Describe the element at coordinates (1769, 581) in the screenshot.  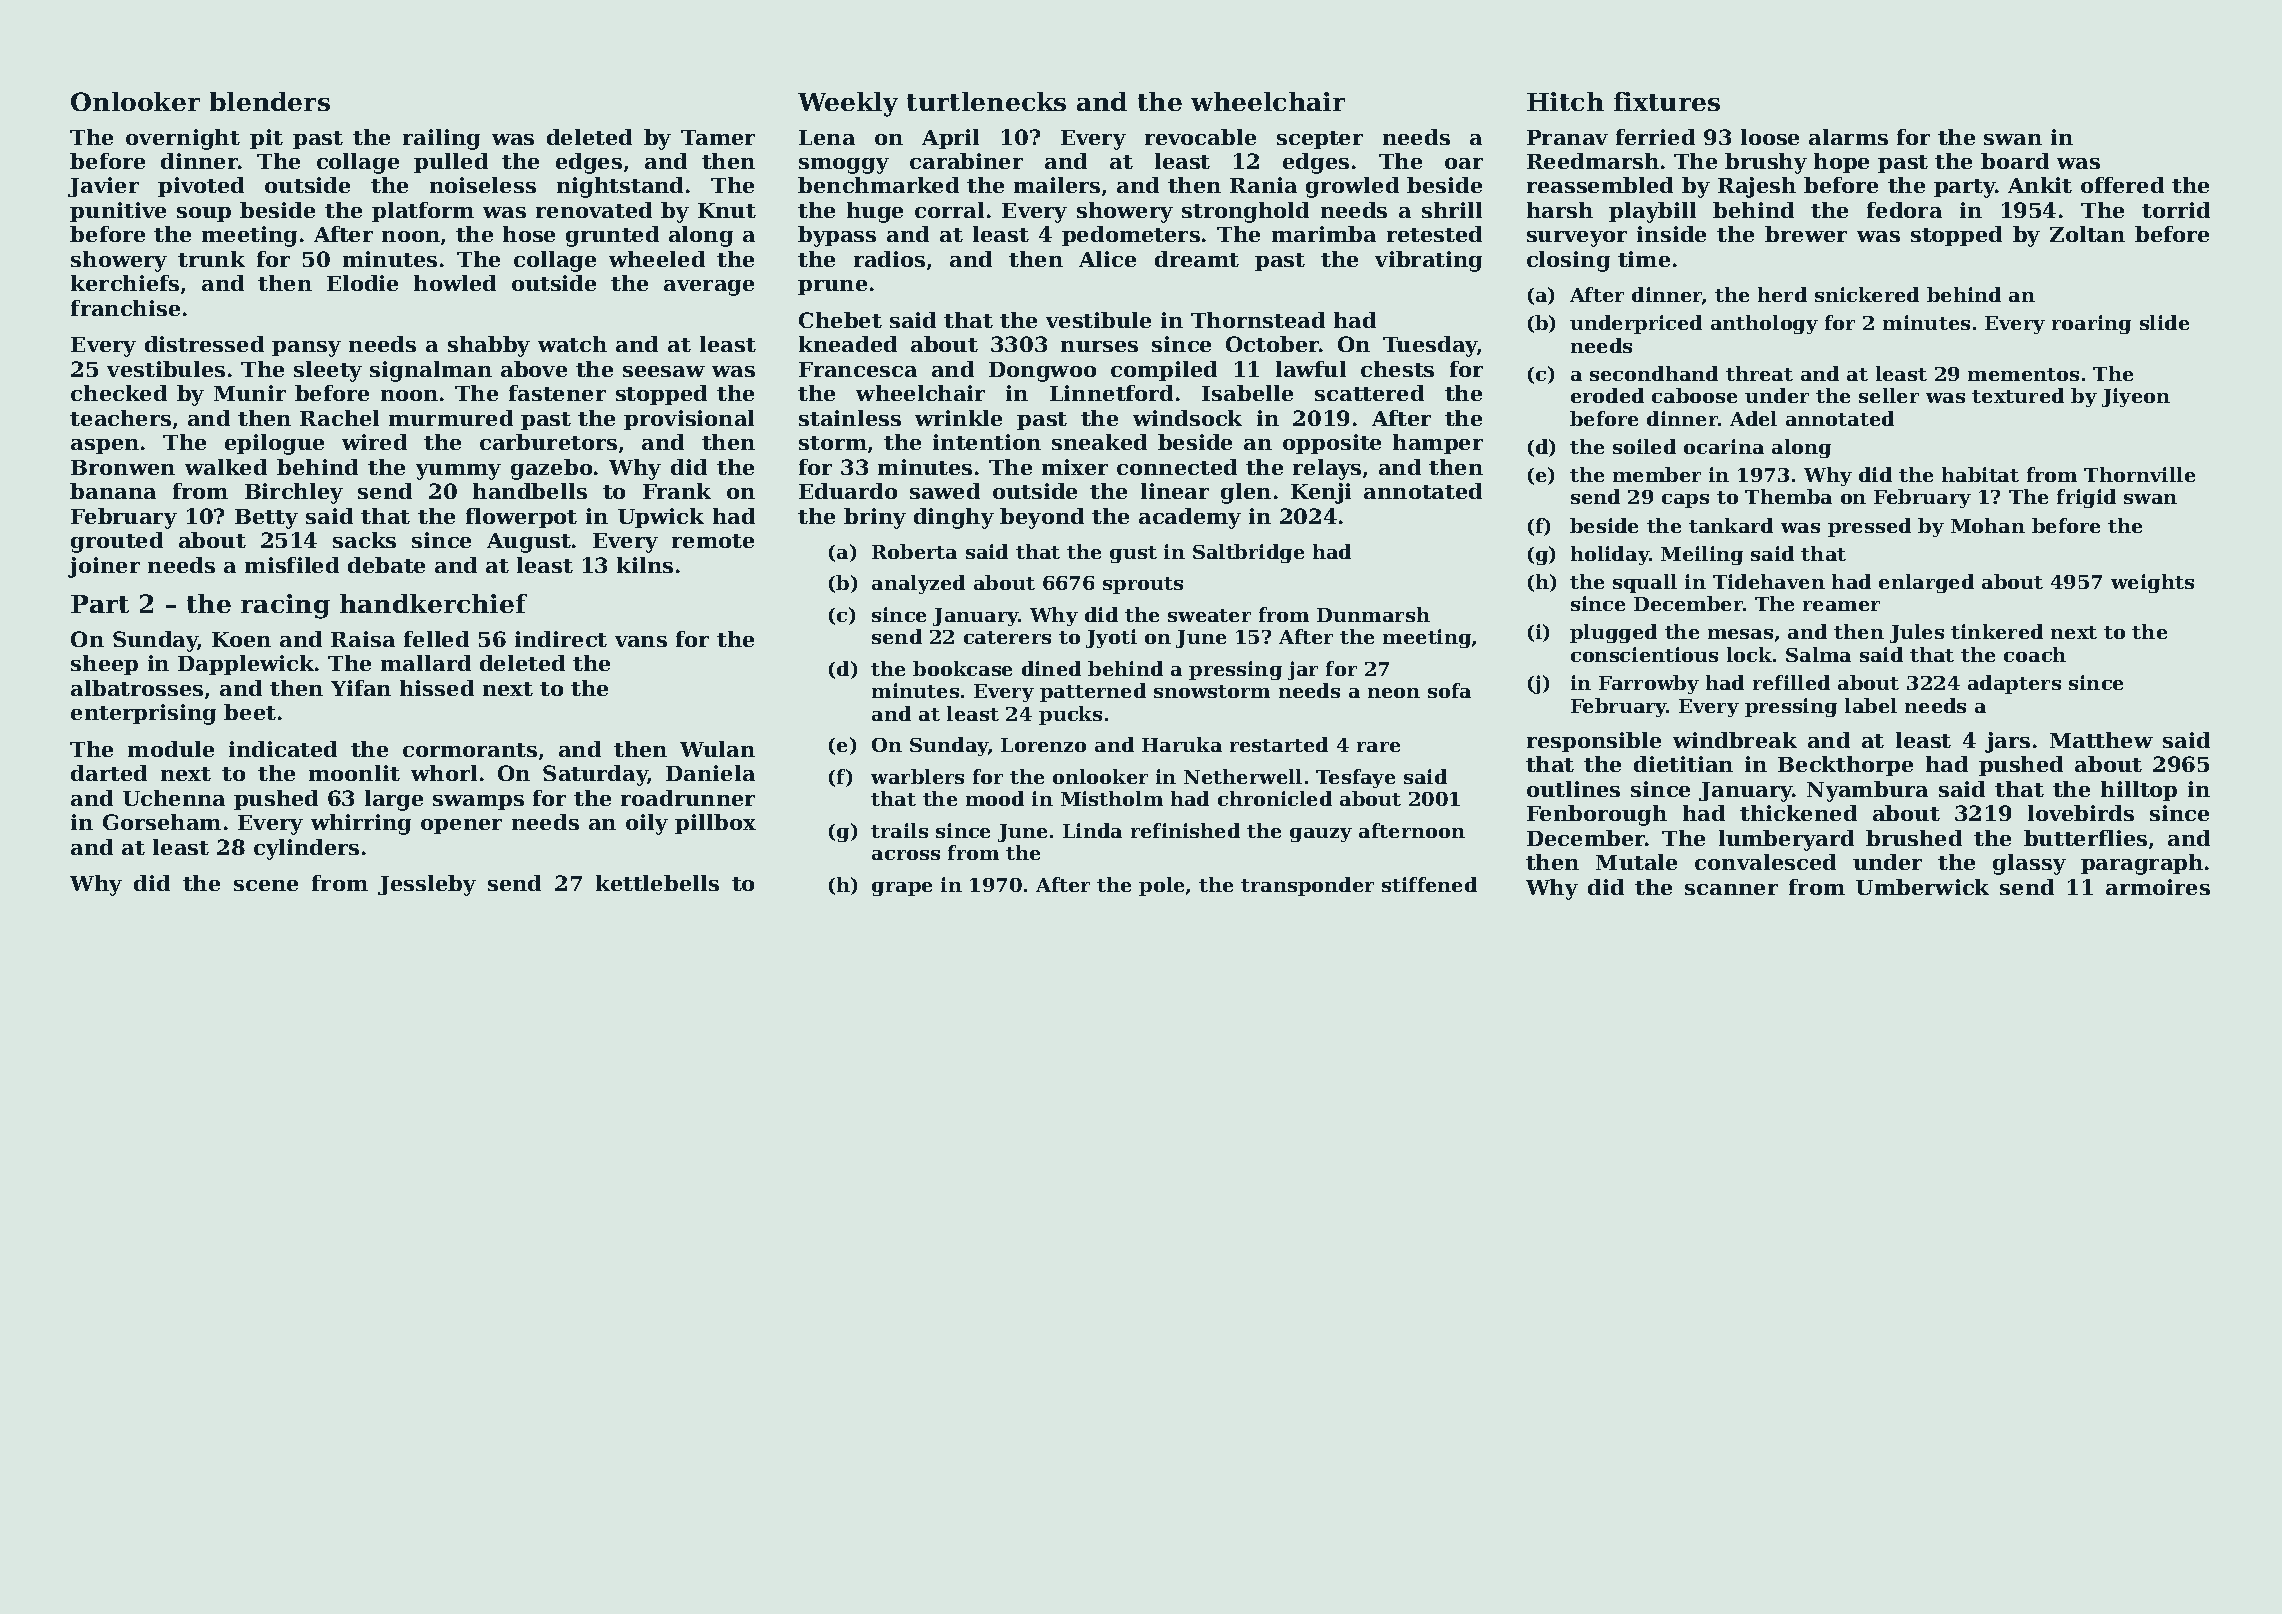
I see `Tidehaven` at that location.
